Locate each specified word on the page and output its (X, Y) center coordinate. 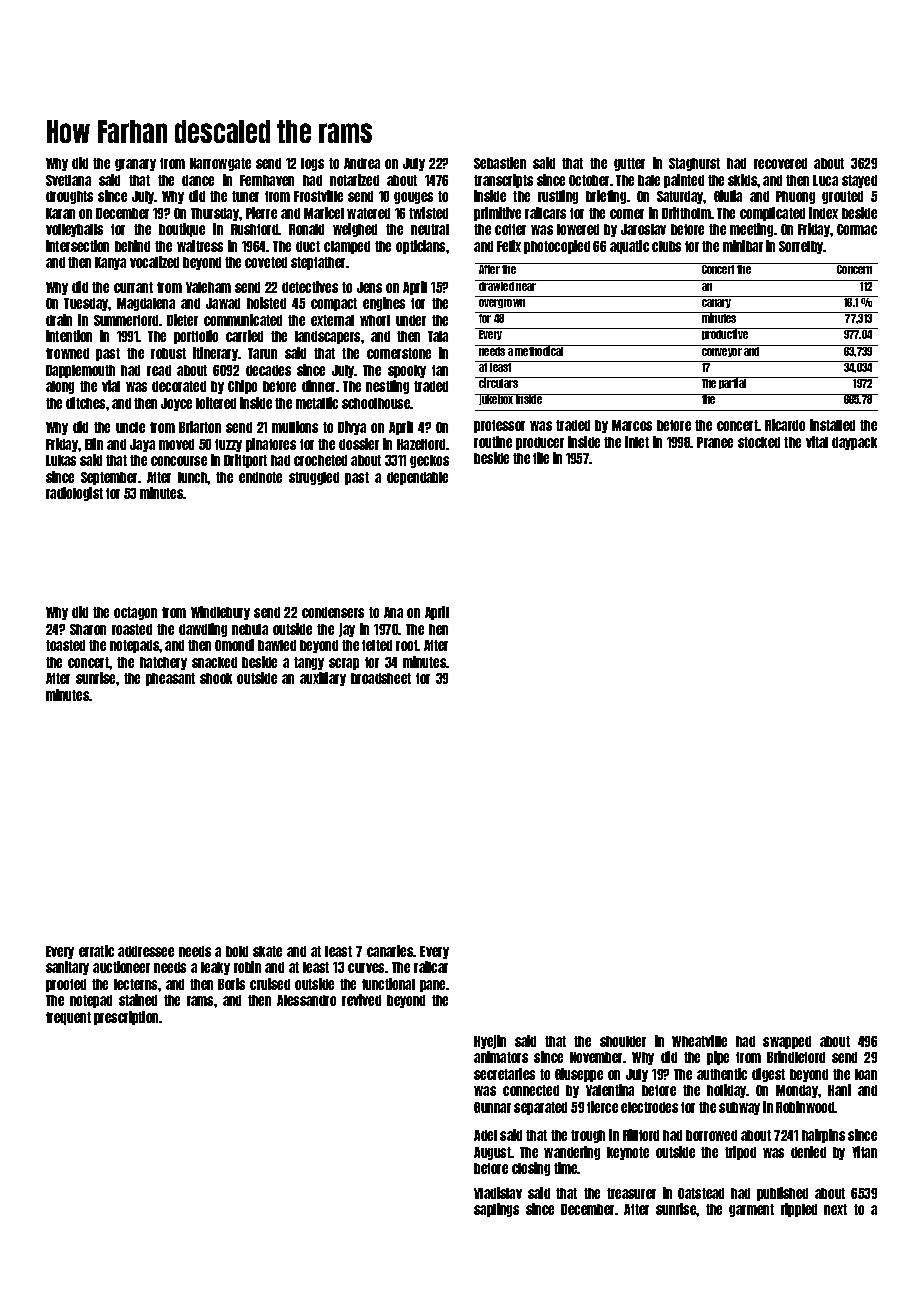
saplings (496, 1210)
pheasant (170, 679)
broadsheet (381, 678)
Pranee (715, 442)
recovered (780, 163)
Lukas (61, 460)
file (541, 458)
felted (377, 645)
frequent (68, 1018)
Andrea (362, 163)
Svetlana (68, 180)
